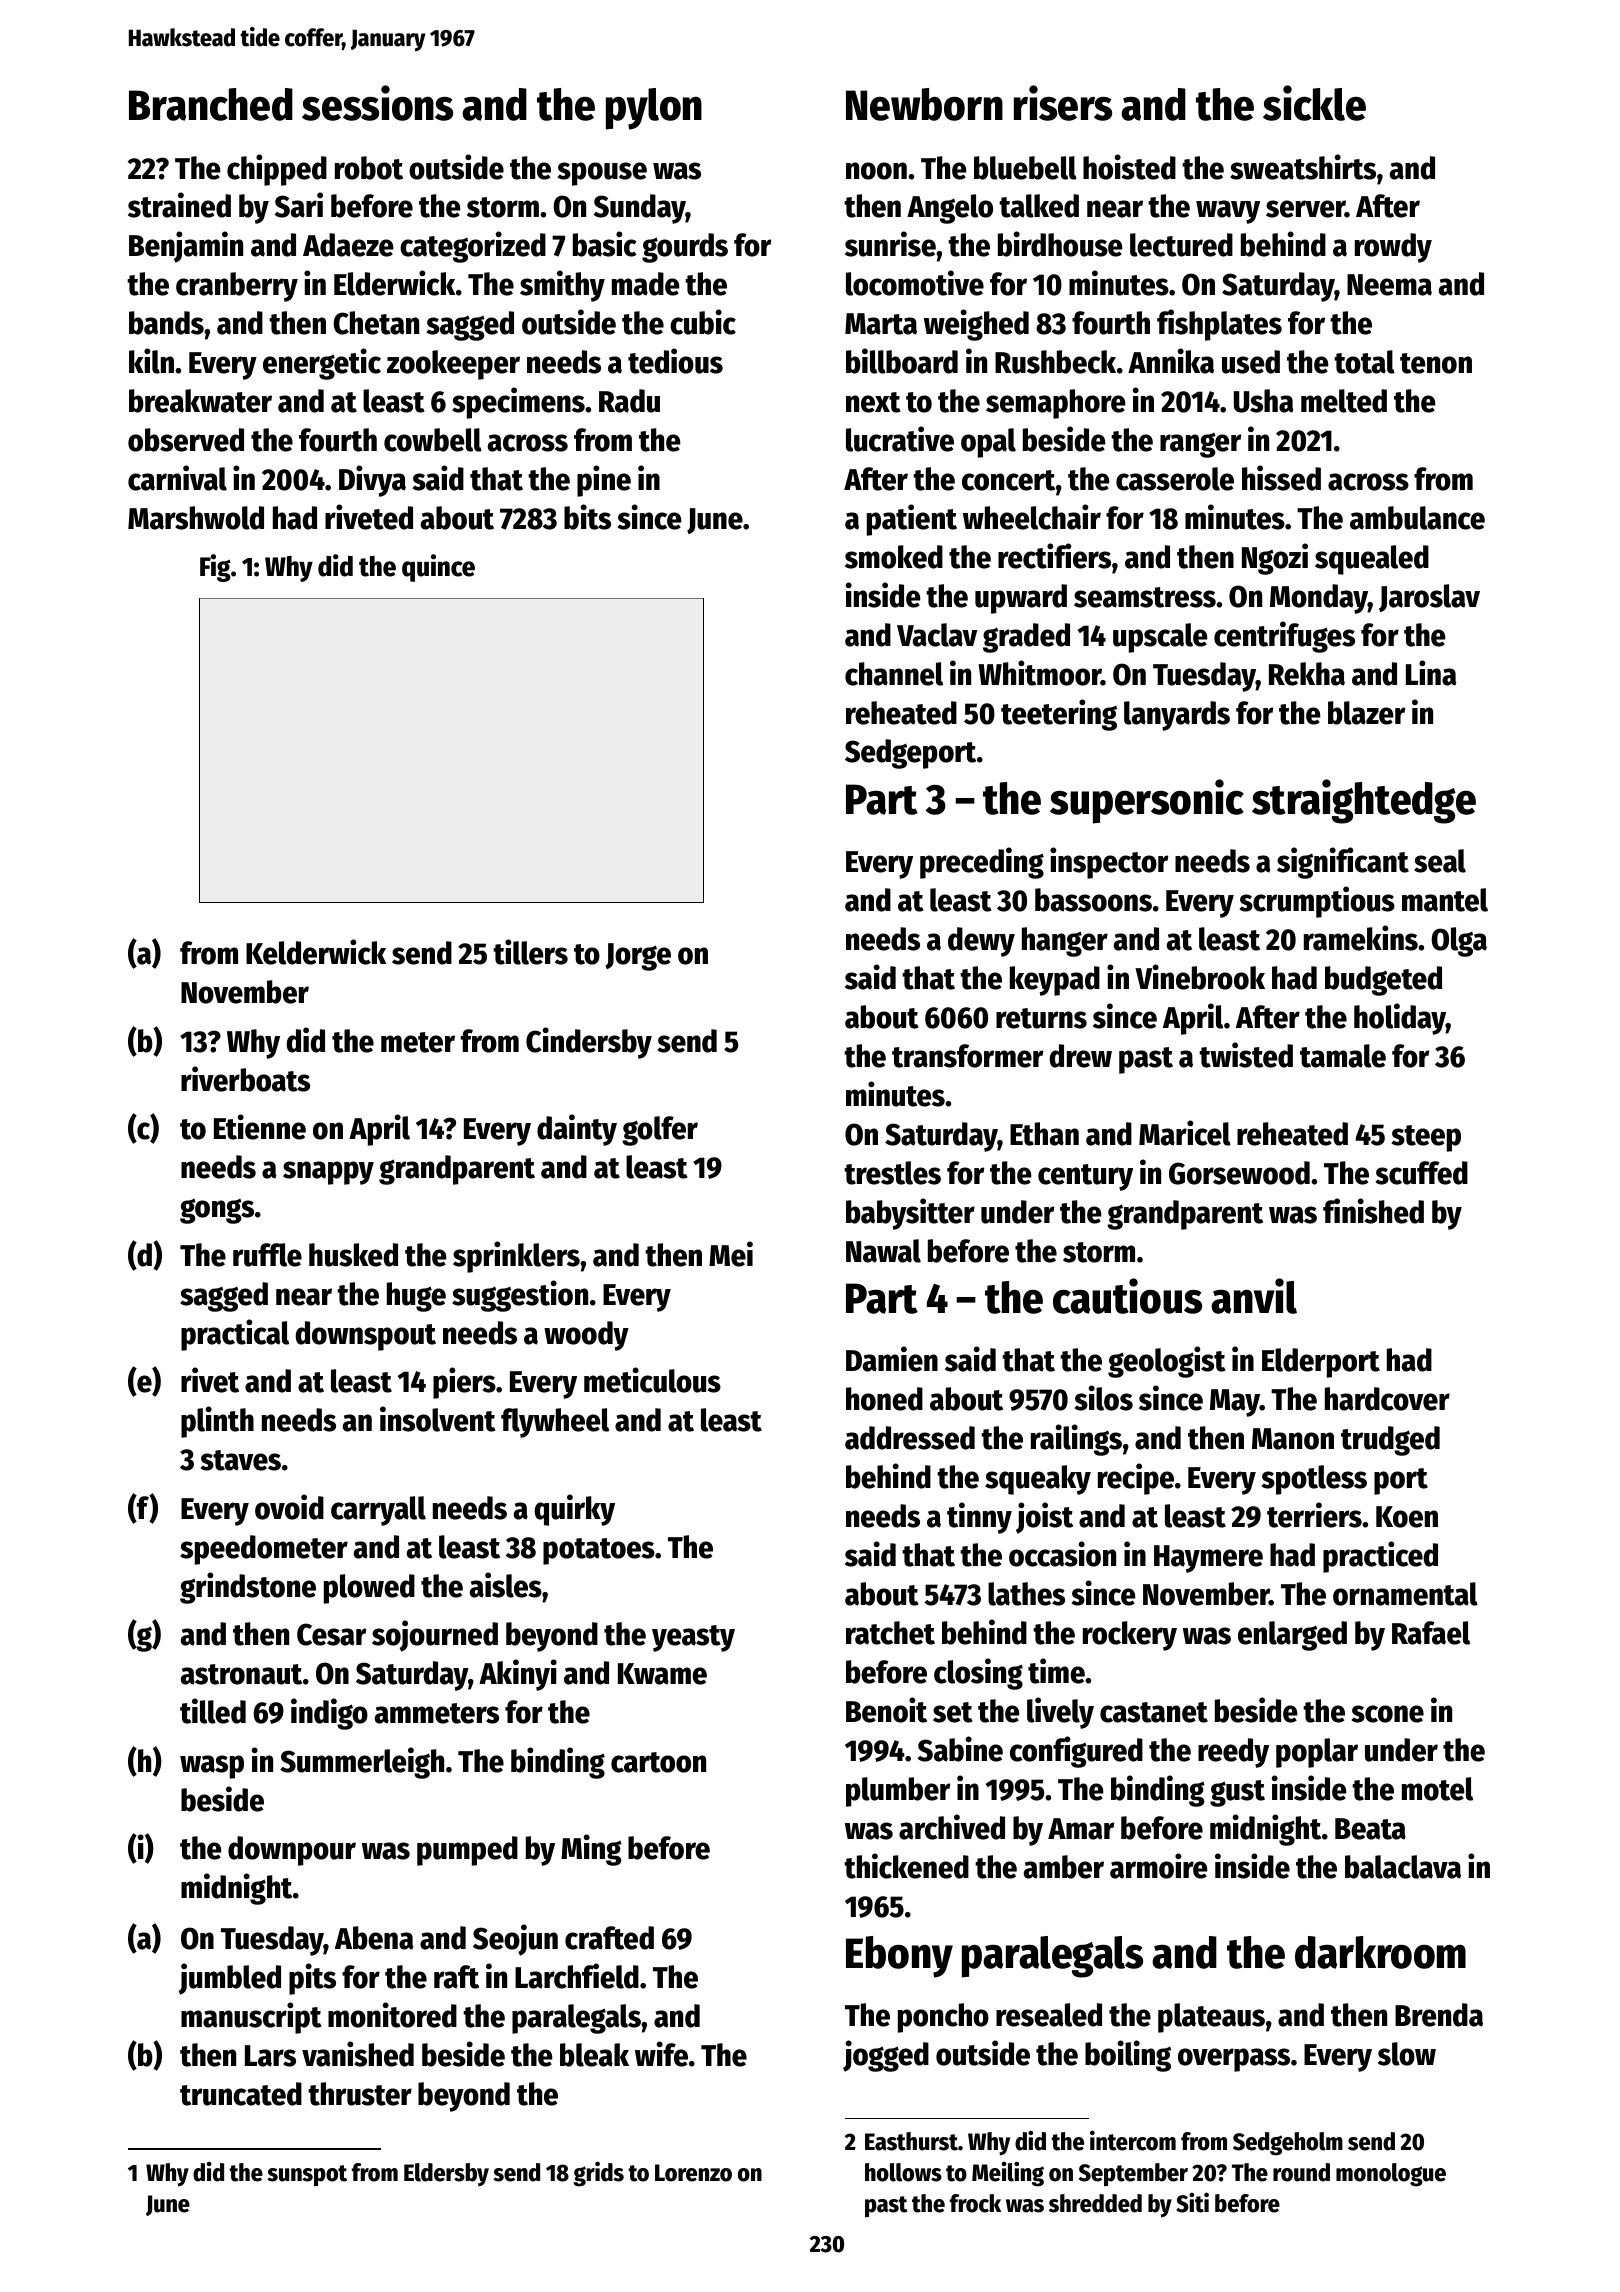 Image resolution: width=1620 pixels, height=2292 pixels. Describe the element at coordinates (884, 1399) in the screenshot. I see `honed` at that location.
